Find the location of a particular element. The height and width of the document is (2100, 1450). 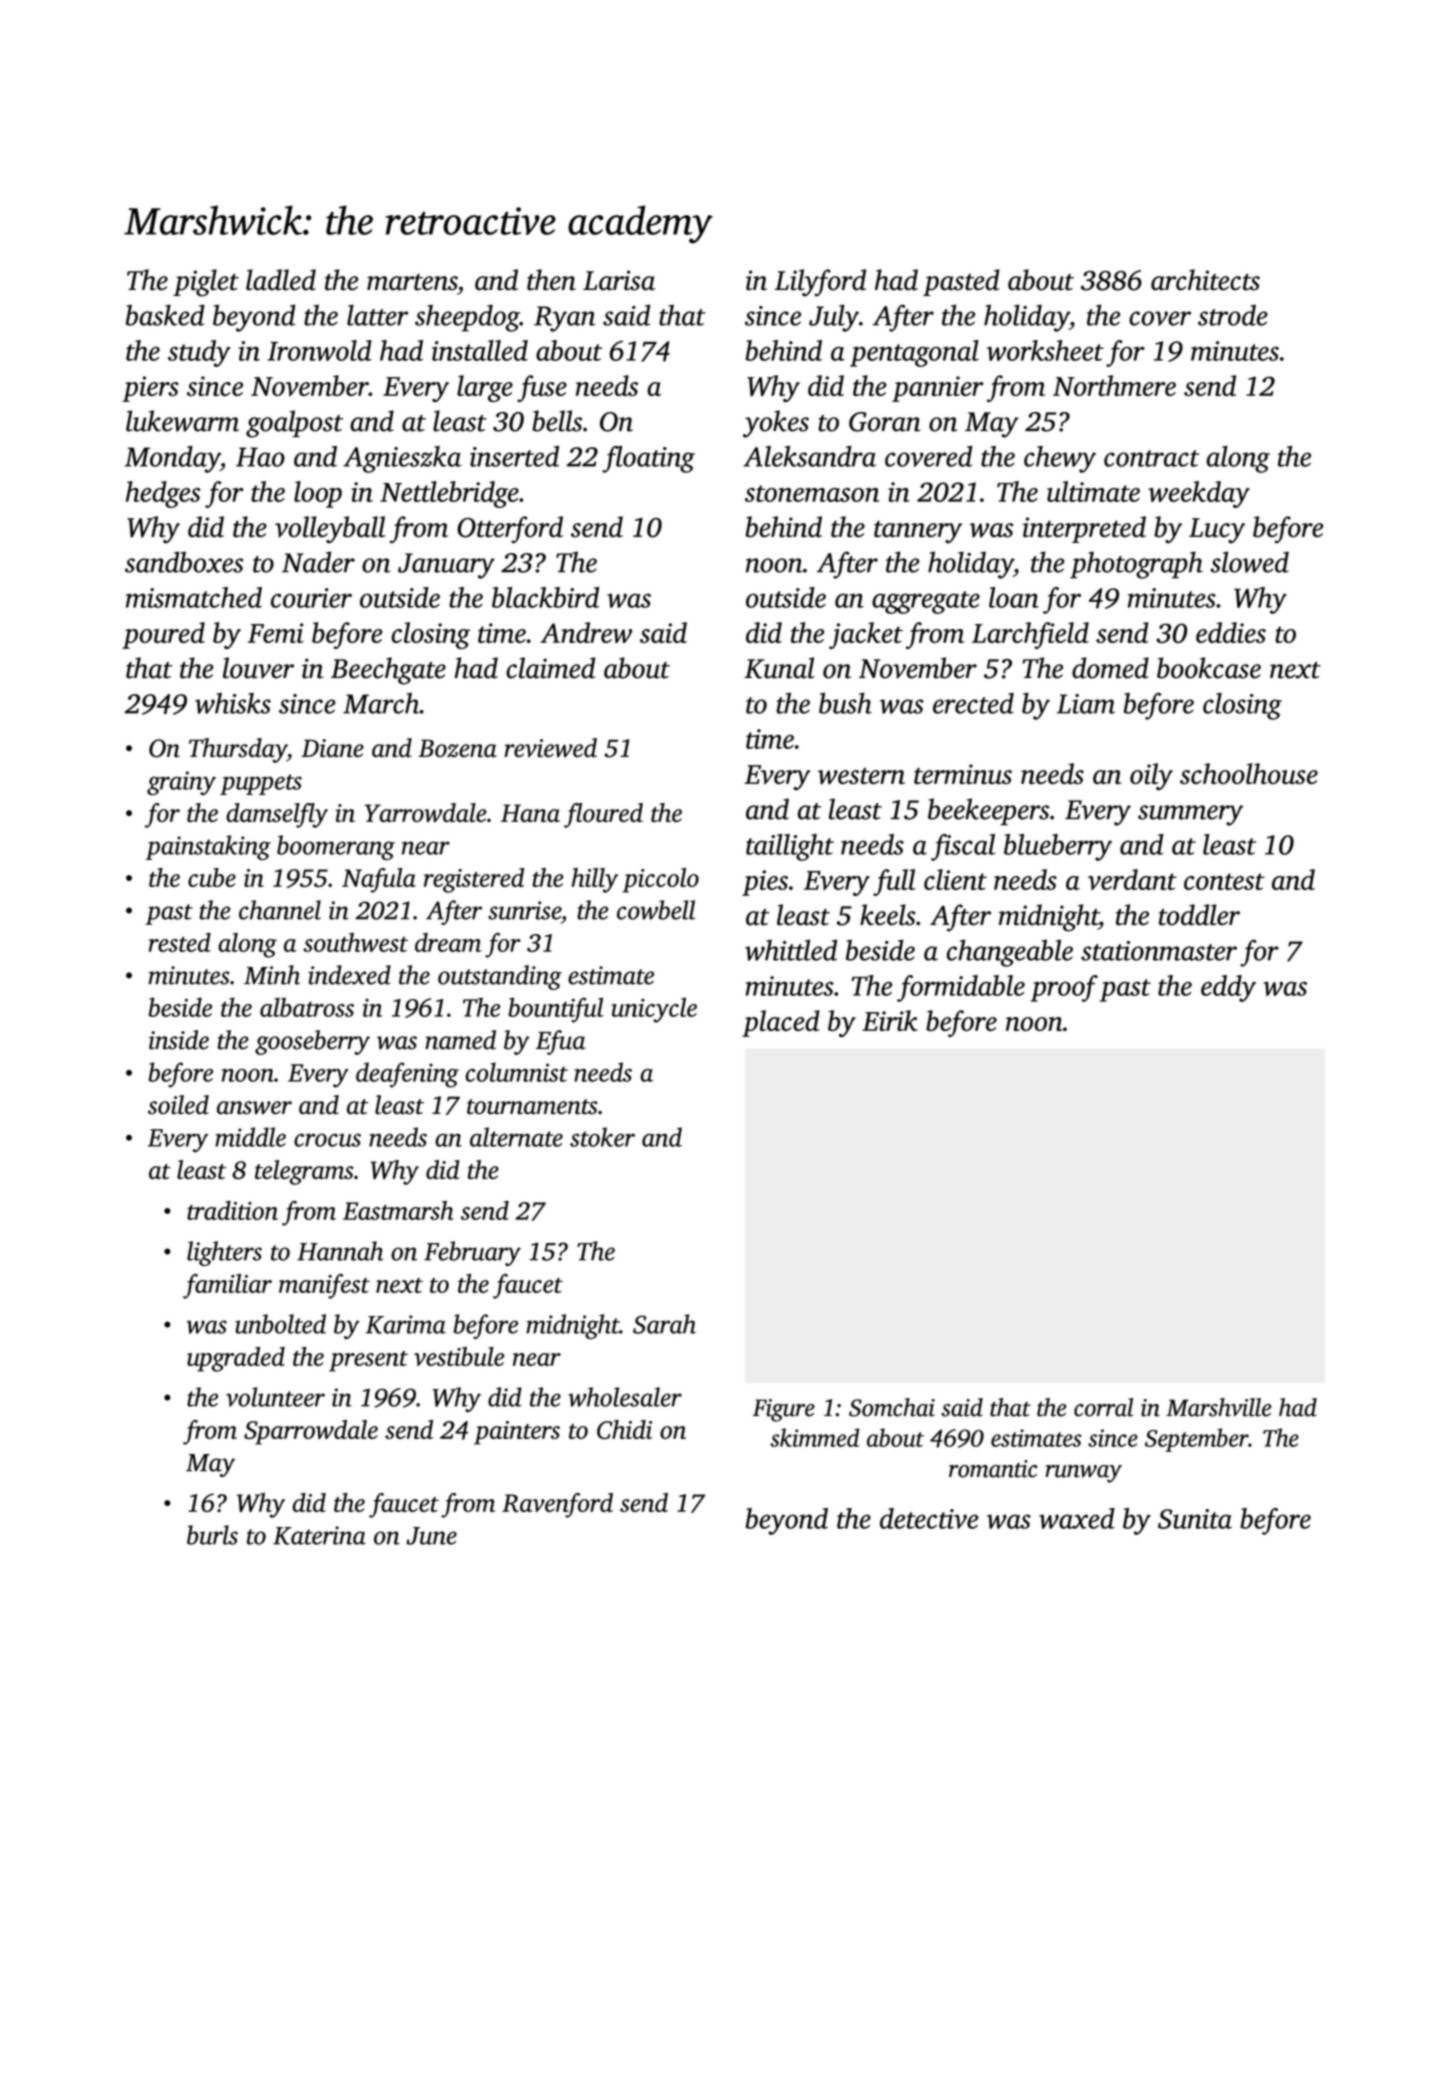

alternate is located at coordinates (516, 1137).
